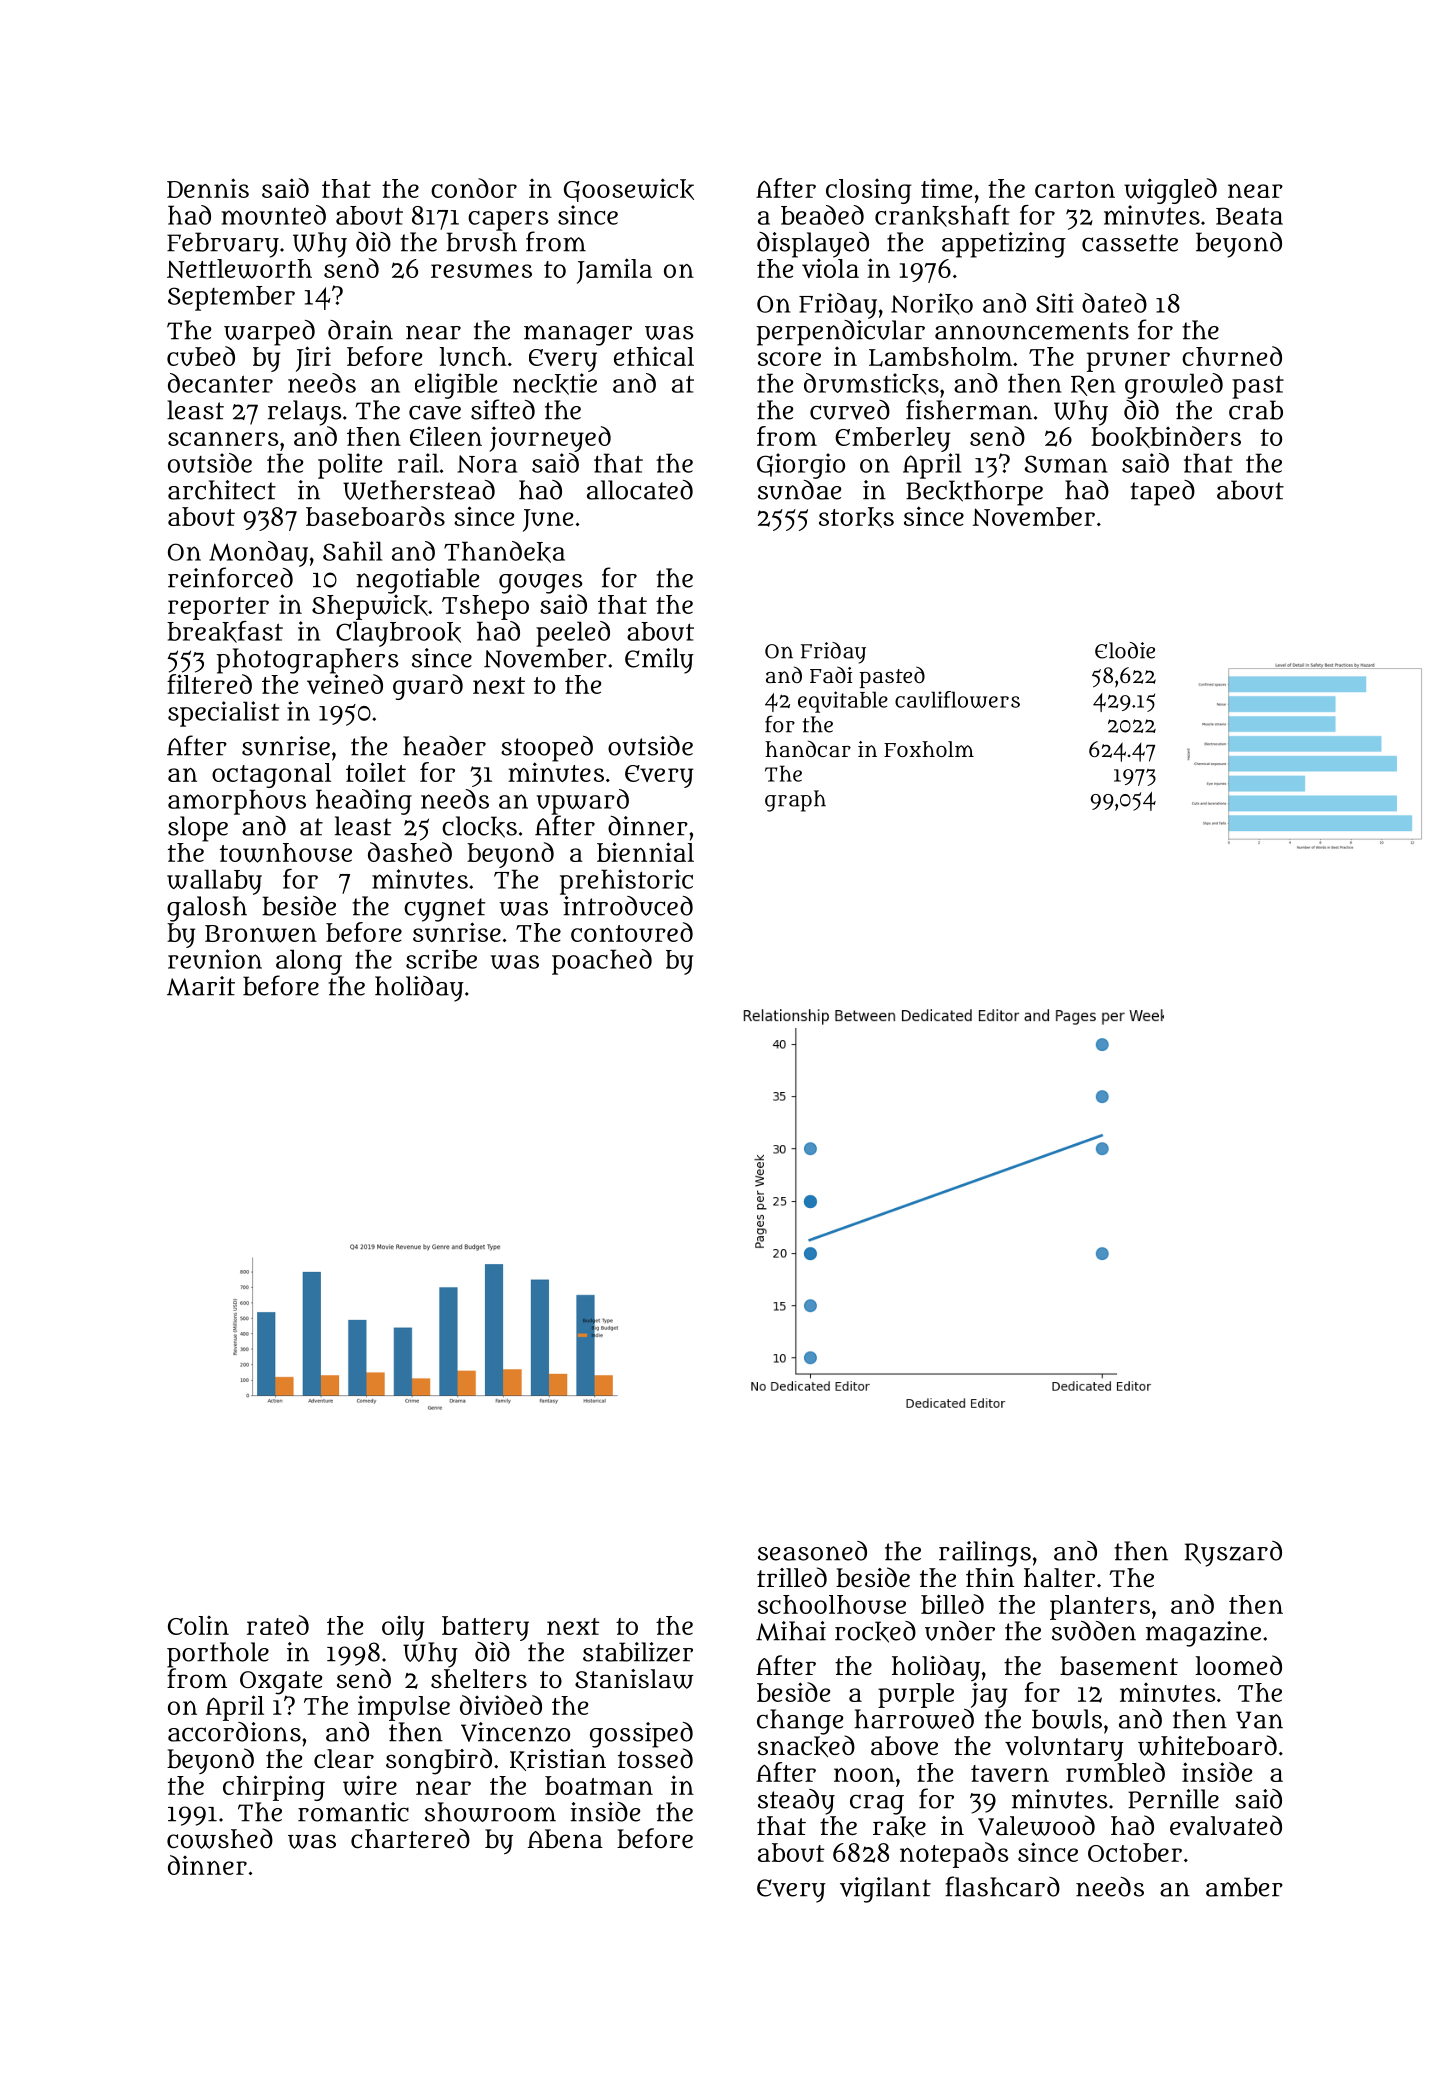  Describe the element at coordinates (237, 802) in the screenshot. I see `amorphous` at that location.
